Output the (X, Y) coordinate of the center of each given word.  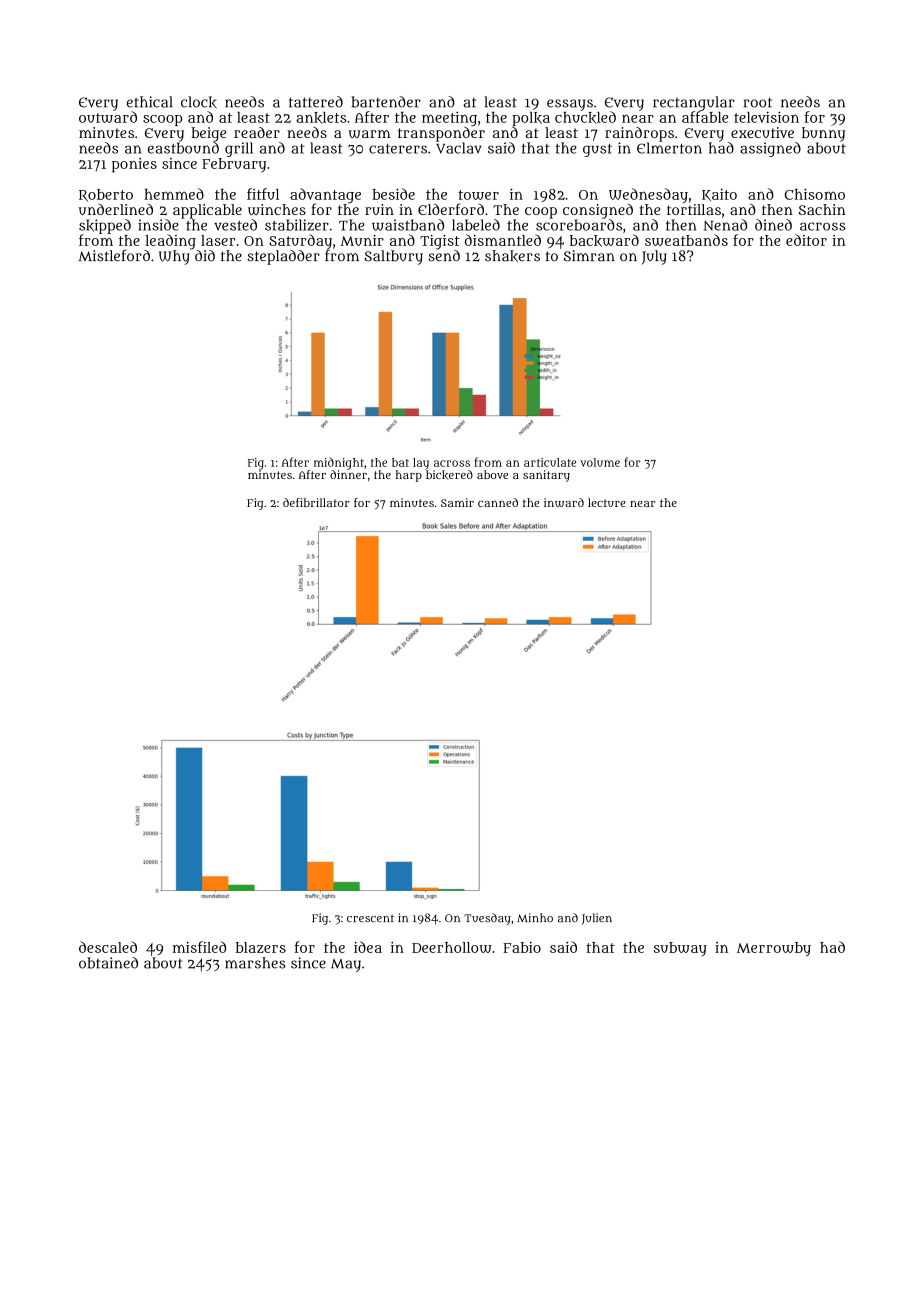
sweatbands (686, 240)
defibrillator (316, 502)
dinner (348, 474)
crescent (370, 918)
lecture (607, 502)
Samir (457, 502)
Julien (597, 919)
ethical (150, 102)
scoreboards (579, 225)
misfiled (199, 947)
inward (564, 502)
